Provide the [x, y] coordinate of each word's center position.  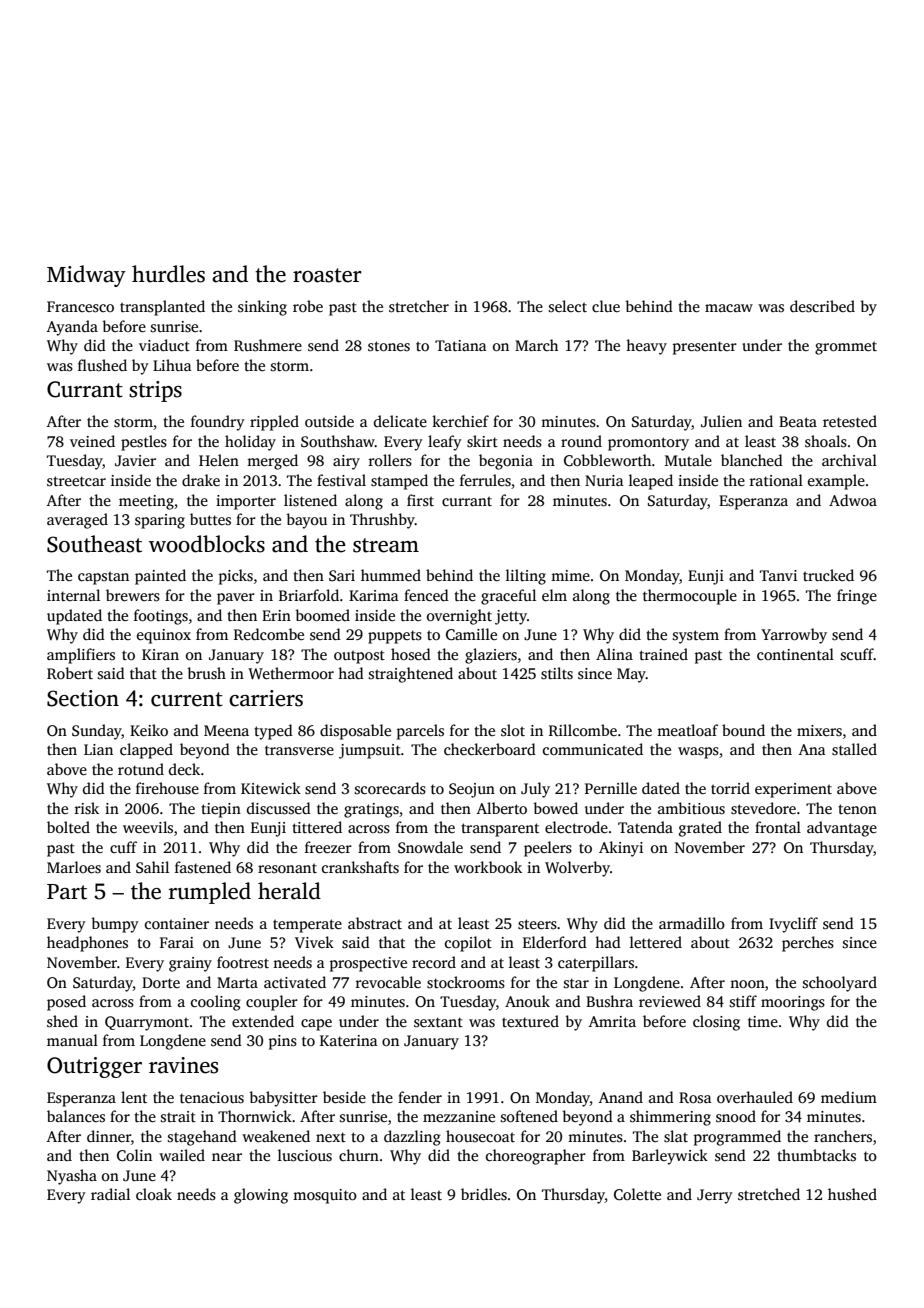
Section [83, 698]
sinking [262, 308]
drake [201, 480]
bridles [484, 1194]
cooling [216, 1003]
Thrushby [382, 521]
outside [329, 421]
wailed [182, 1155]
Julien [721, 421]
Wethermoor [291, 673]
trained [663, 654]
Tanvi [778, 575]
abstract [375, 923]
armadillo [692, 923]
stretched [769, 1194]
